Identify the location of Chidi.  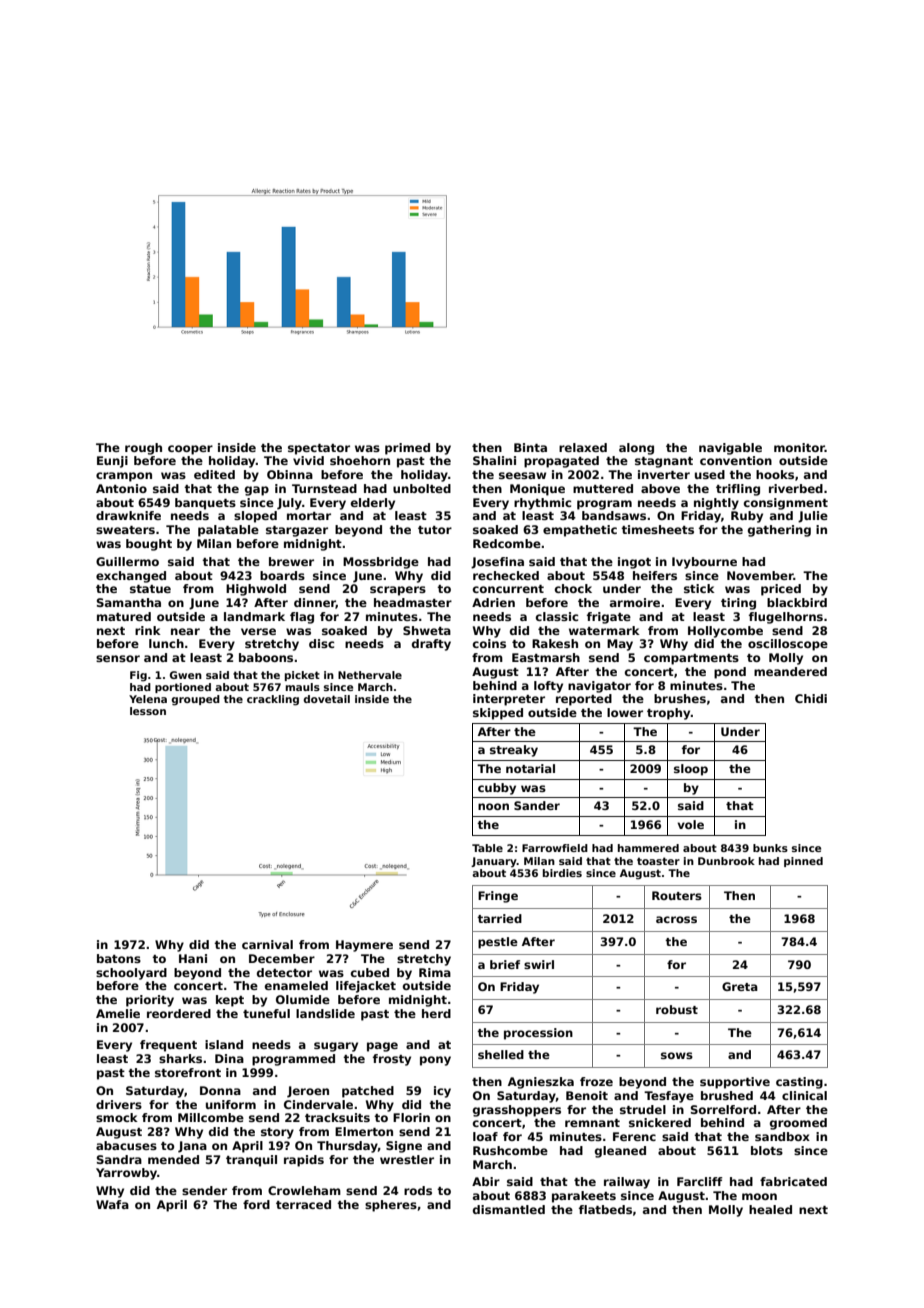
(811, 698).
